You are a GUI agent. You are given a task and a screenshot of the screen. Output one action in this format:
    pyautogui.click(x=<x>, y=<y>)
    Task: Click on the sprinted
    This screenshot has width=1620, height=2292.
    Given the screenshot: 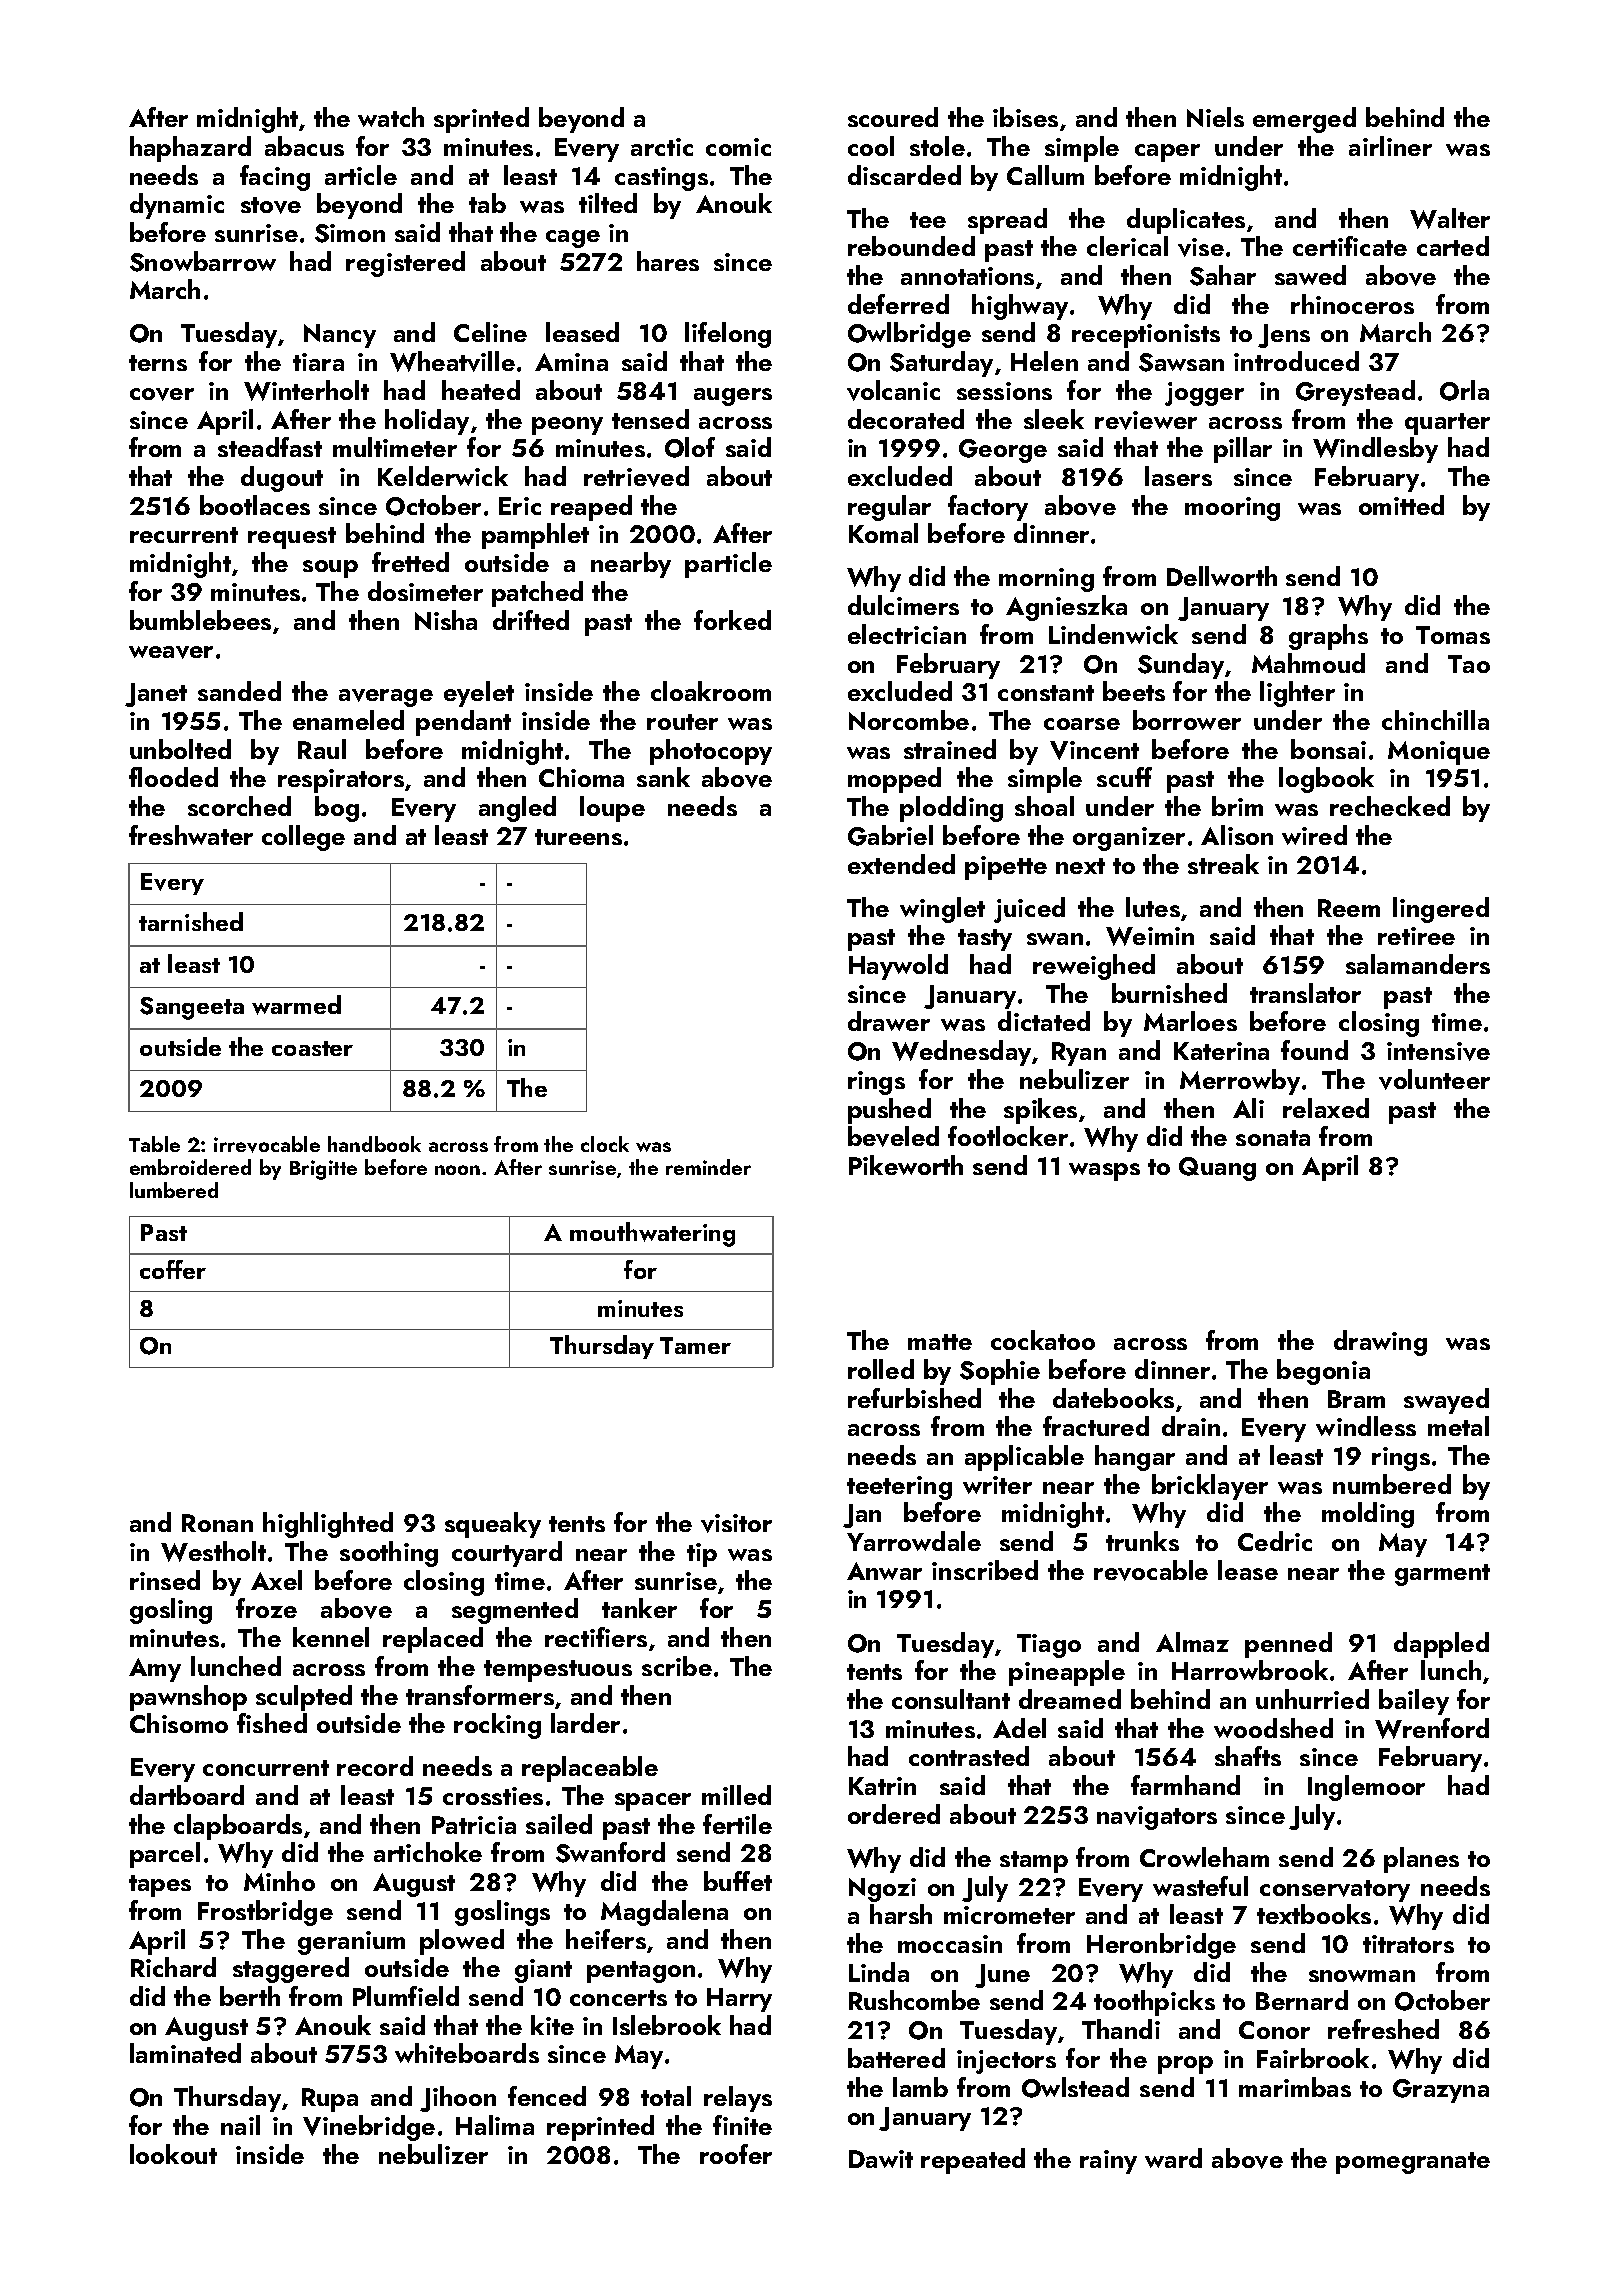 What is the action you would take?
    pyautogui.click(x=481, y=120)
